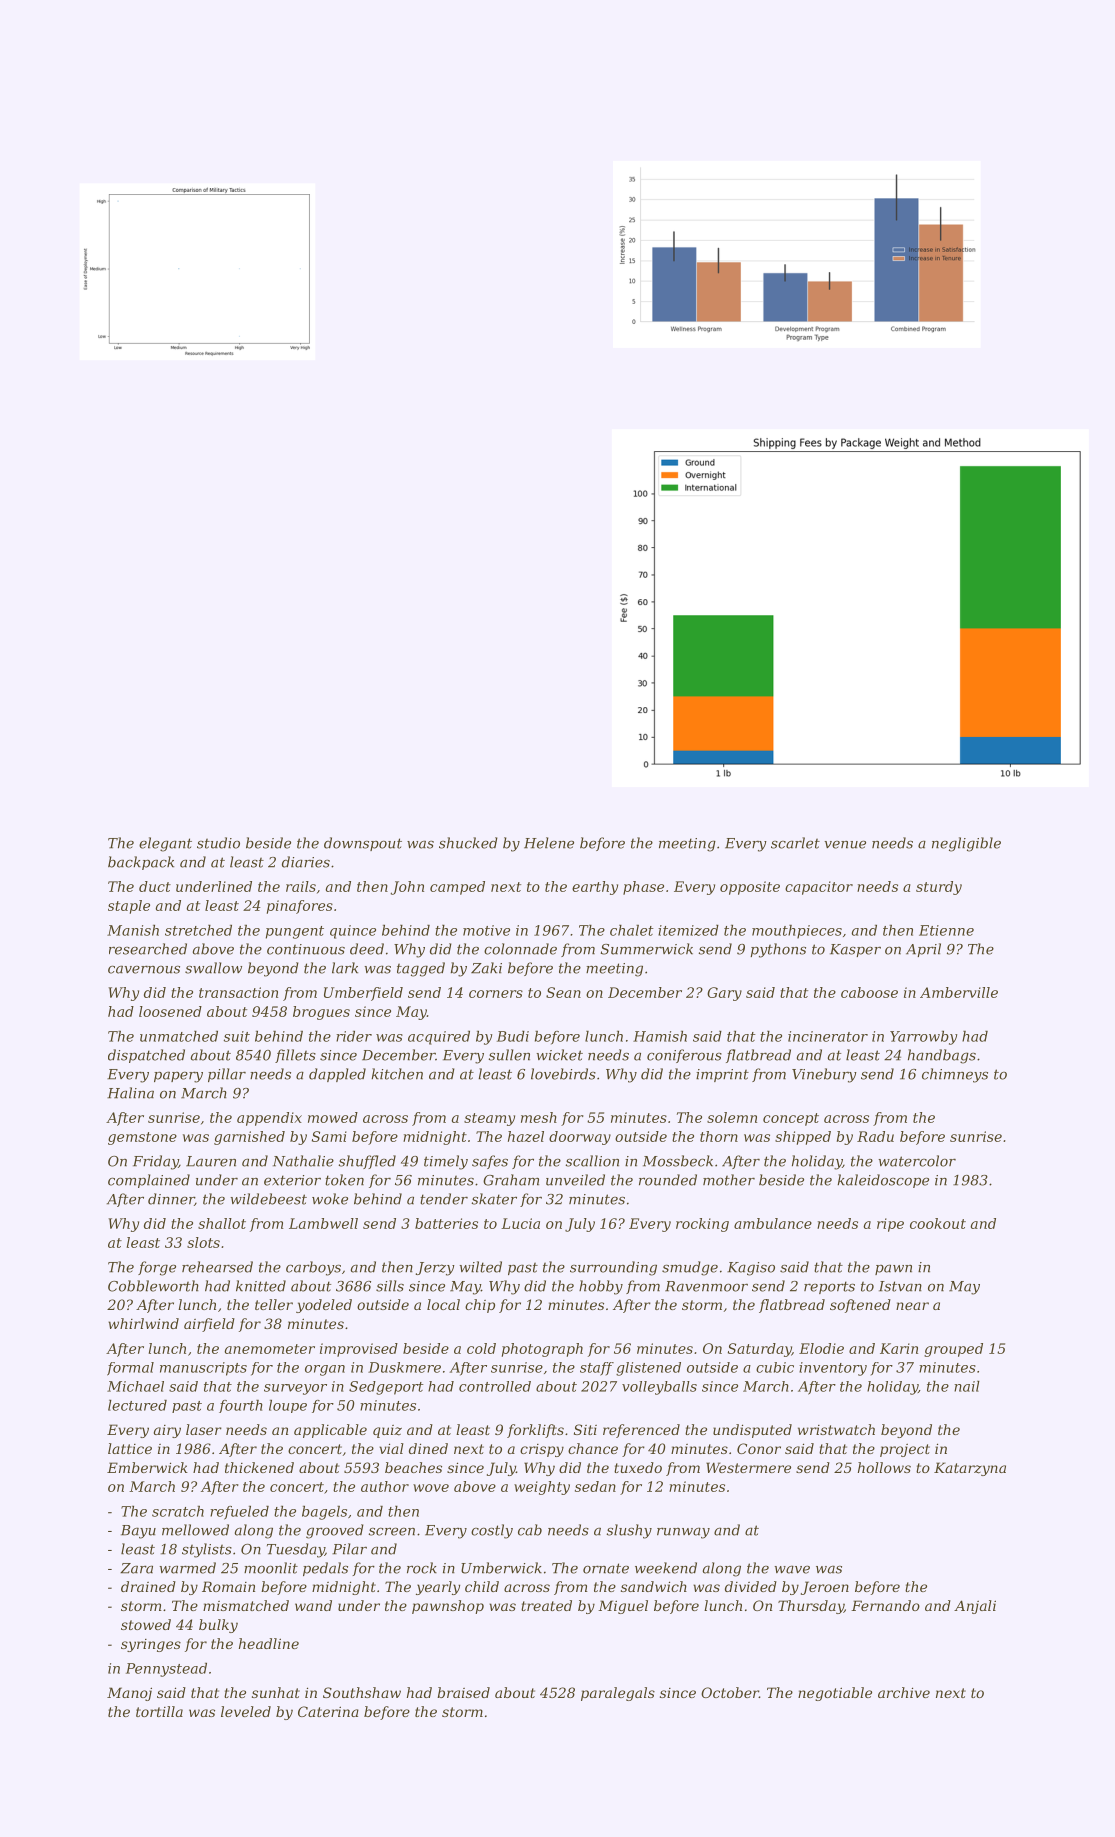  Describe the element at coordinates (165, 844) in the screenshot. I see `elegant` at that location.
